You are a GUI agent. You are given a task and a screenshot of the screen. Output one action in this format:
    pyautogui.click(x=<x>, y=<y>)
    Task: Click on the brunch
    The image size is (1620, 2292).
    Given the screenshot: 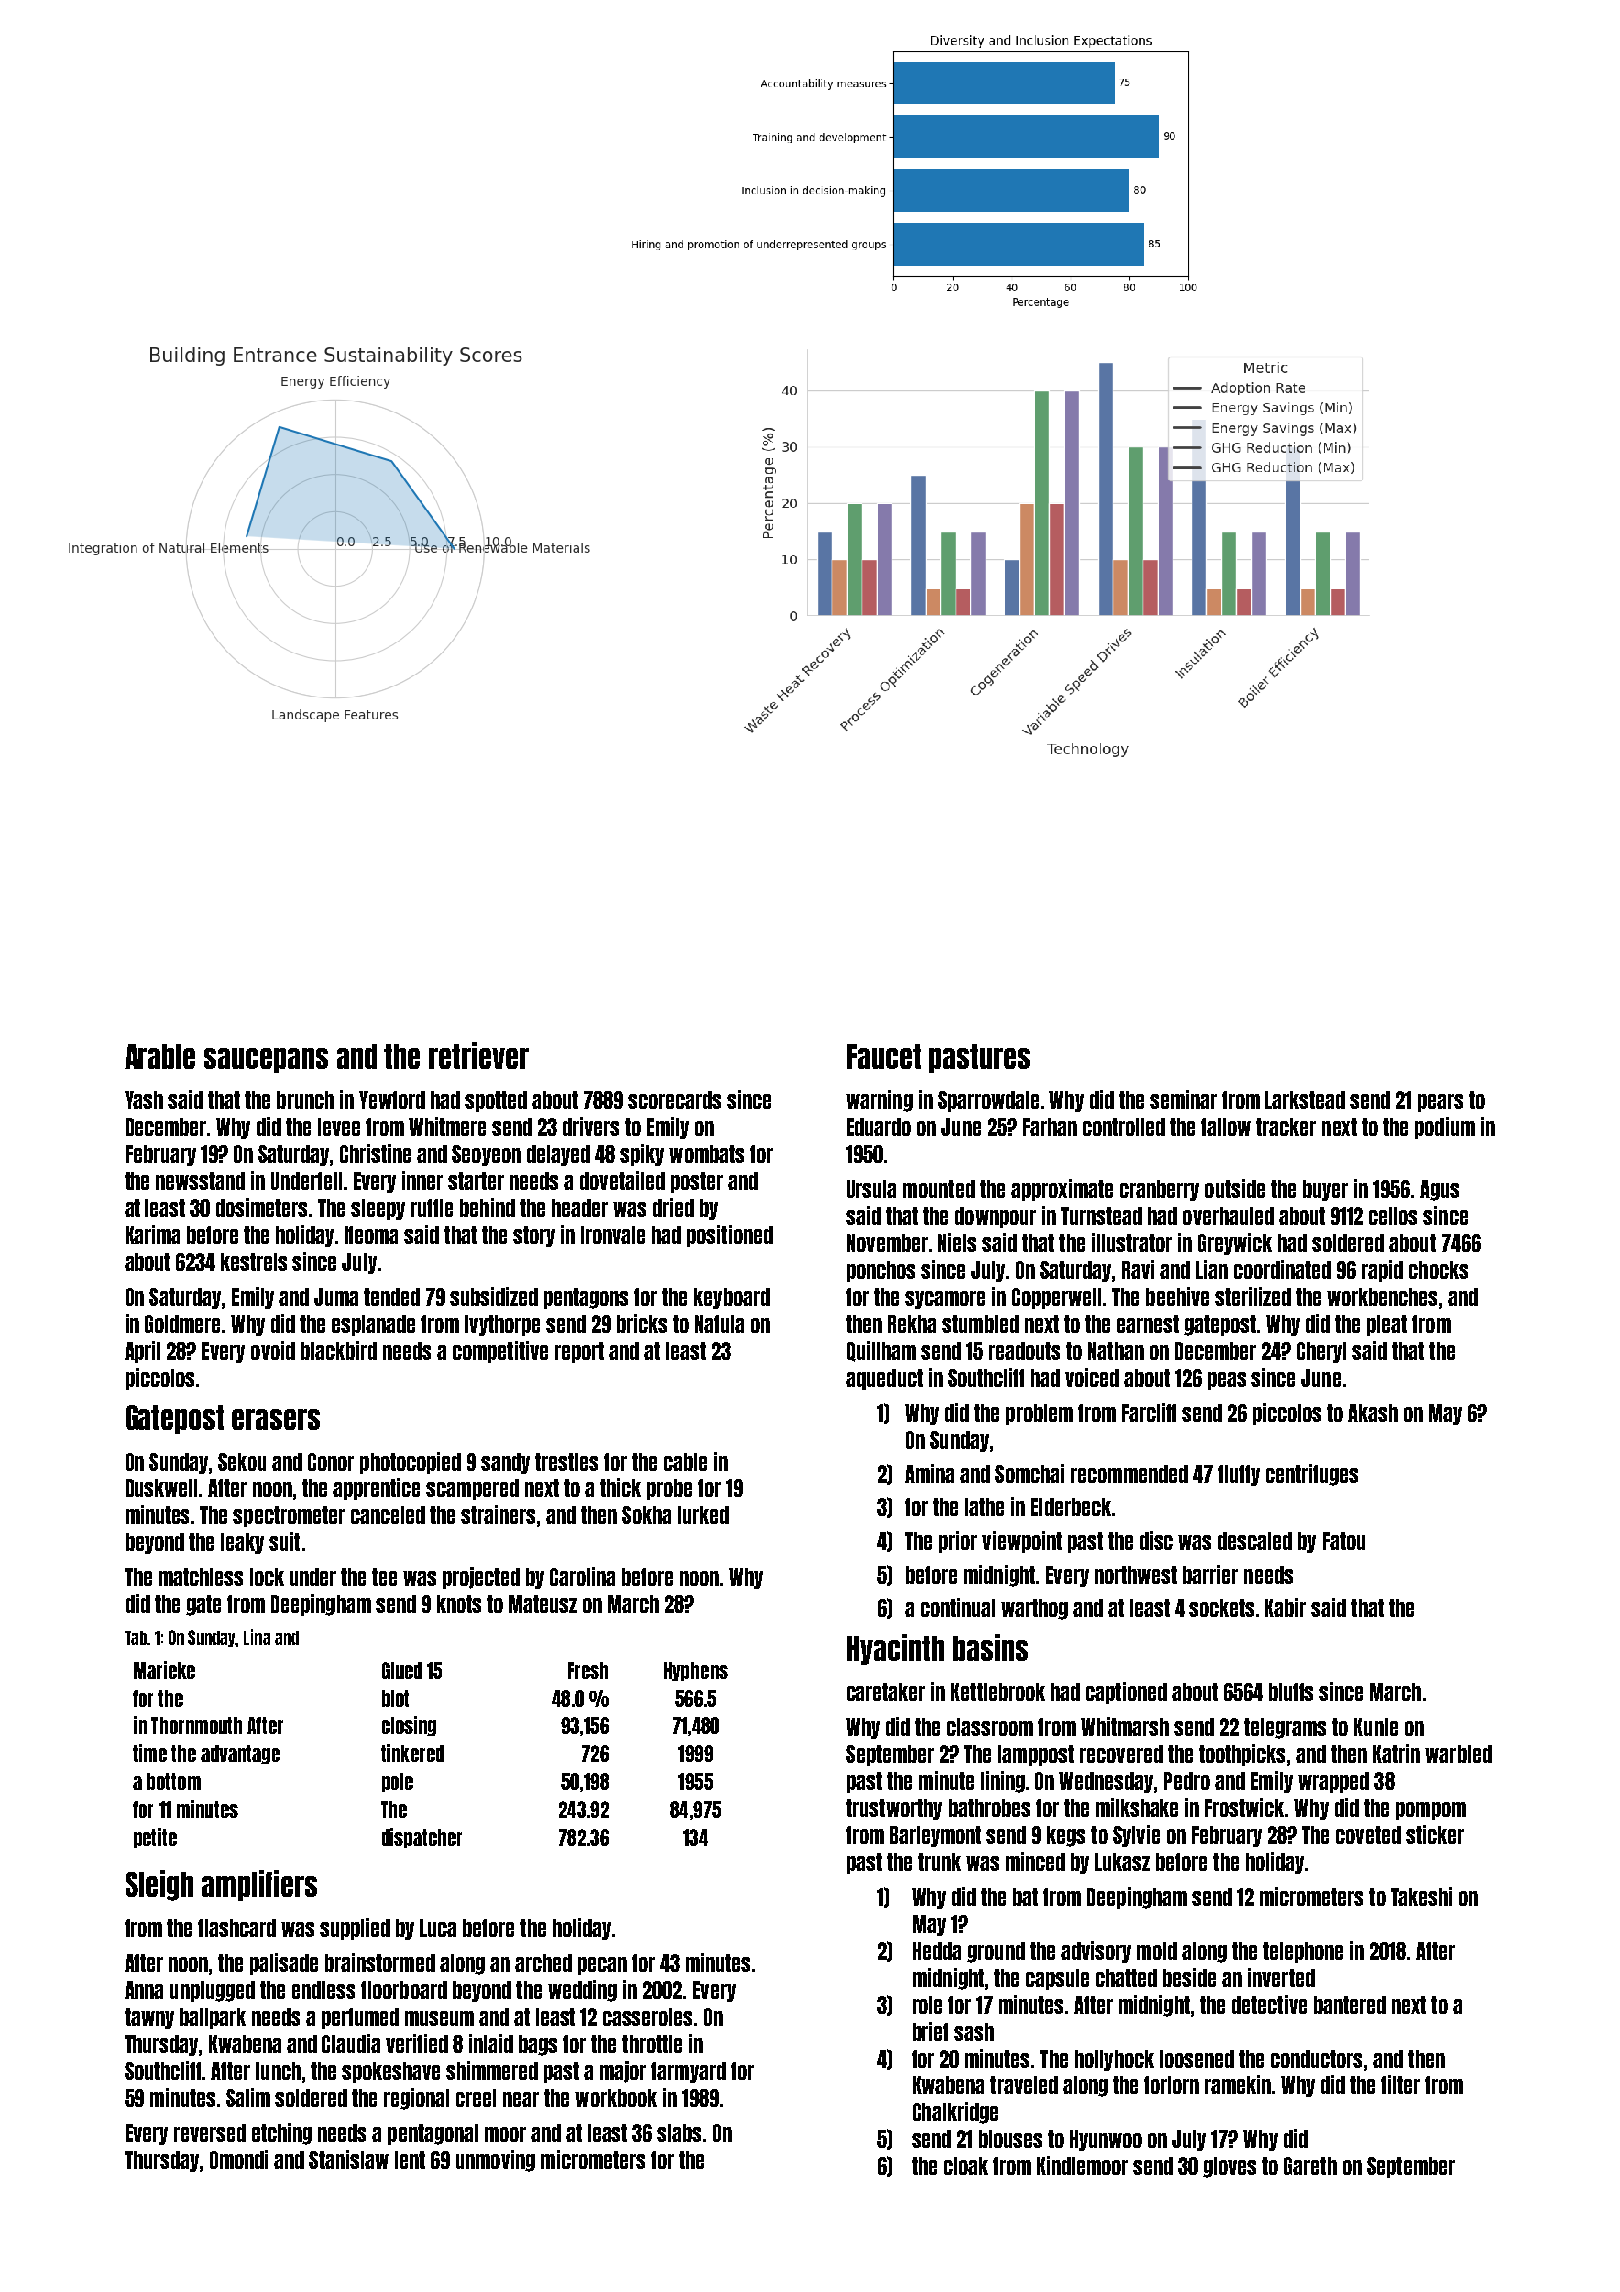 What is the action you would take?
    pyautogui.click(x=305, y=1100)
